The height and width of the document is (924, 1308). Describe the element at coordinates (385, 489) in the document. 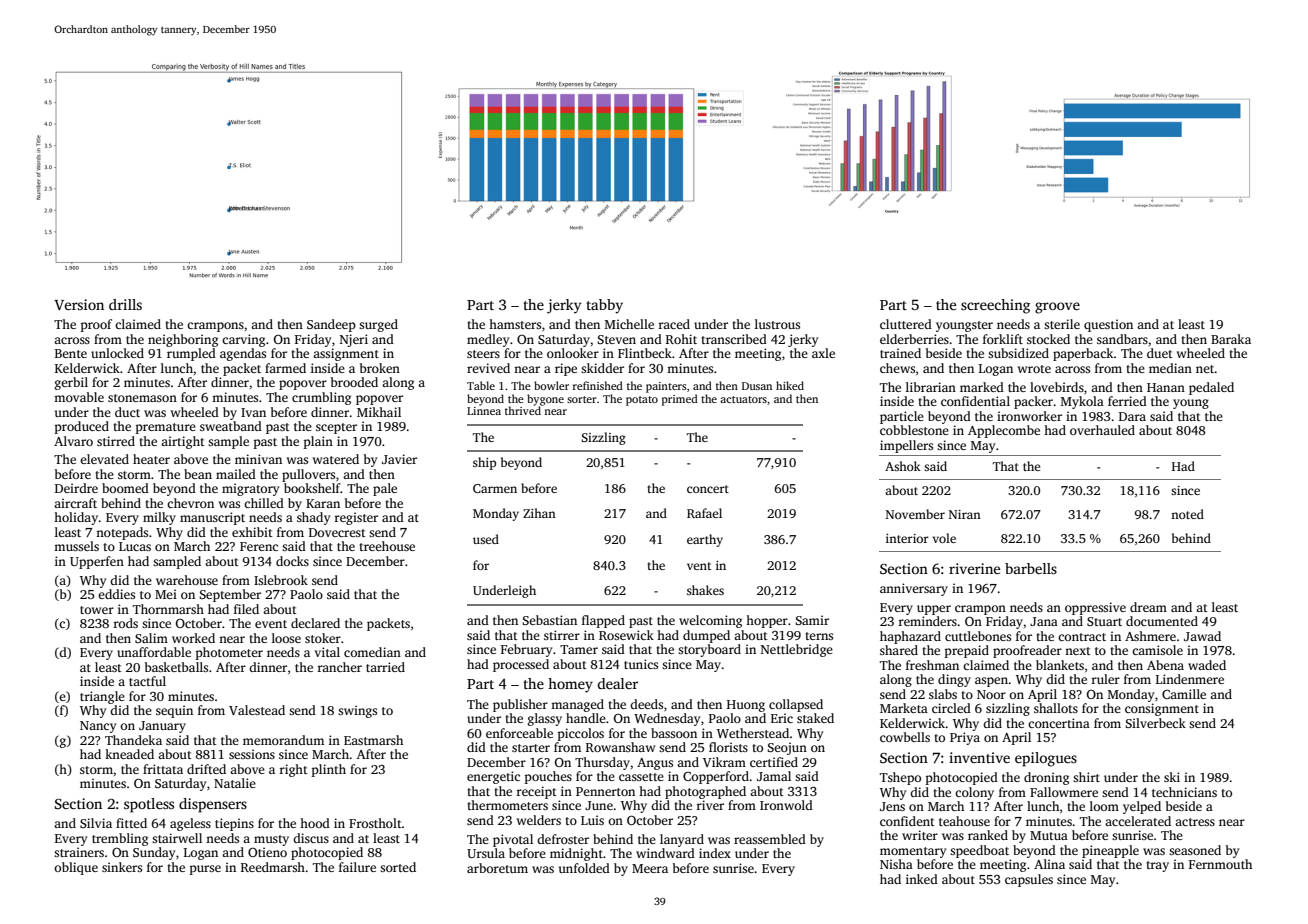

I see `pale` at that location.
